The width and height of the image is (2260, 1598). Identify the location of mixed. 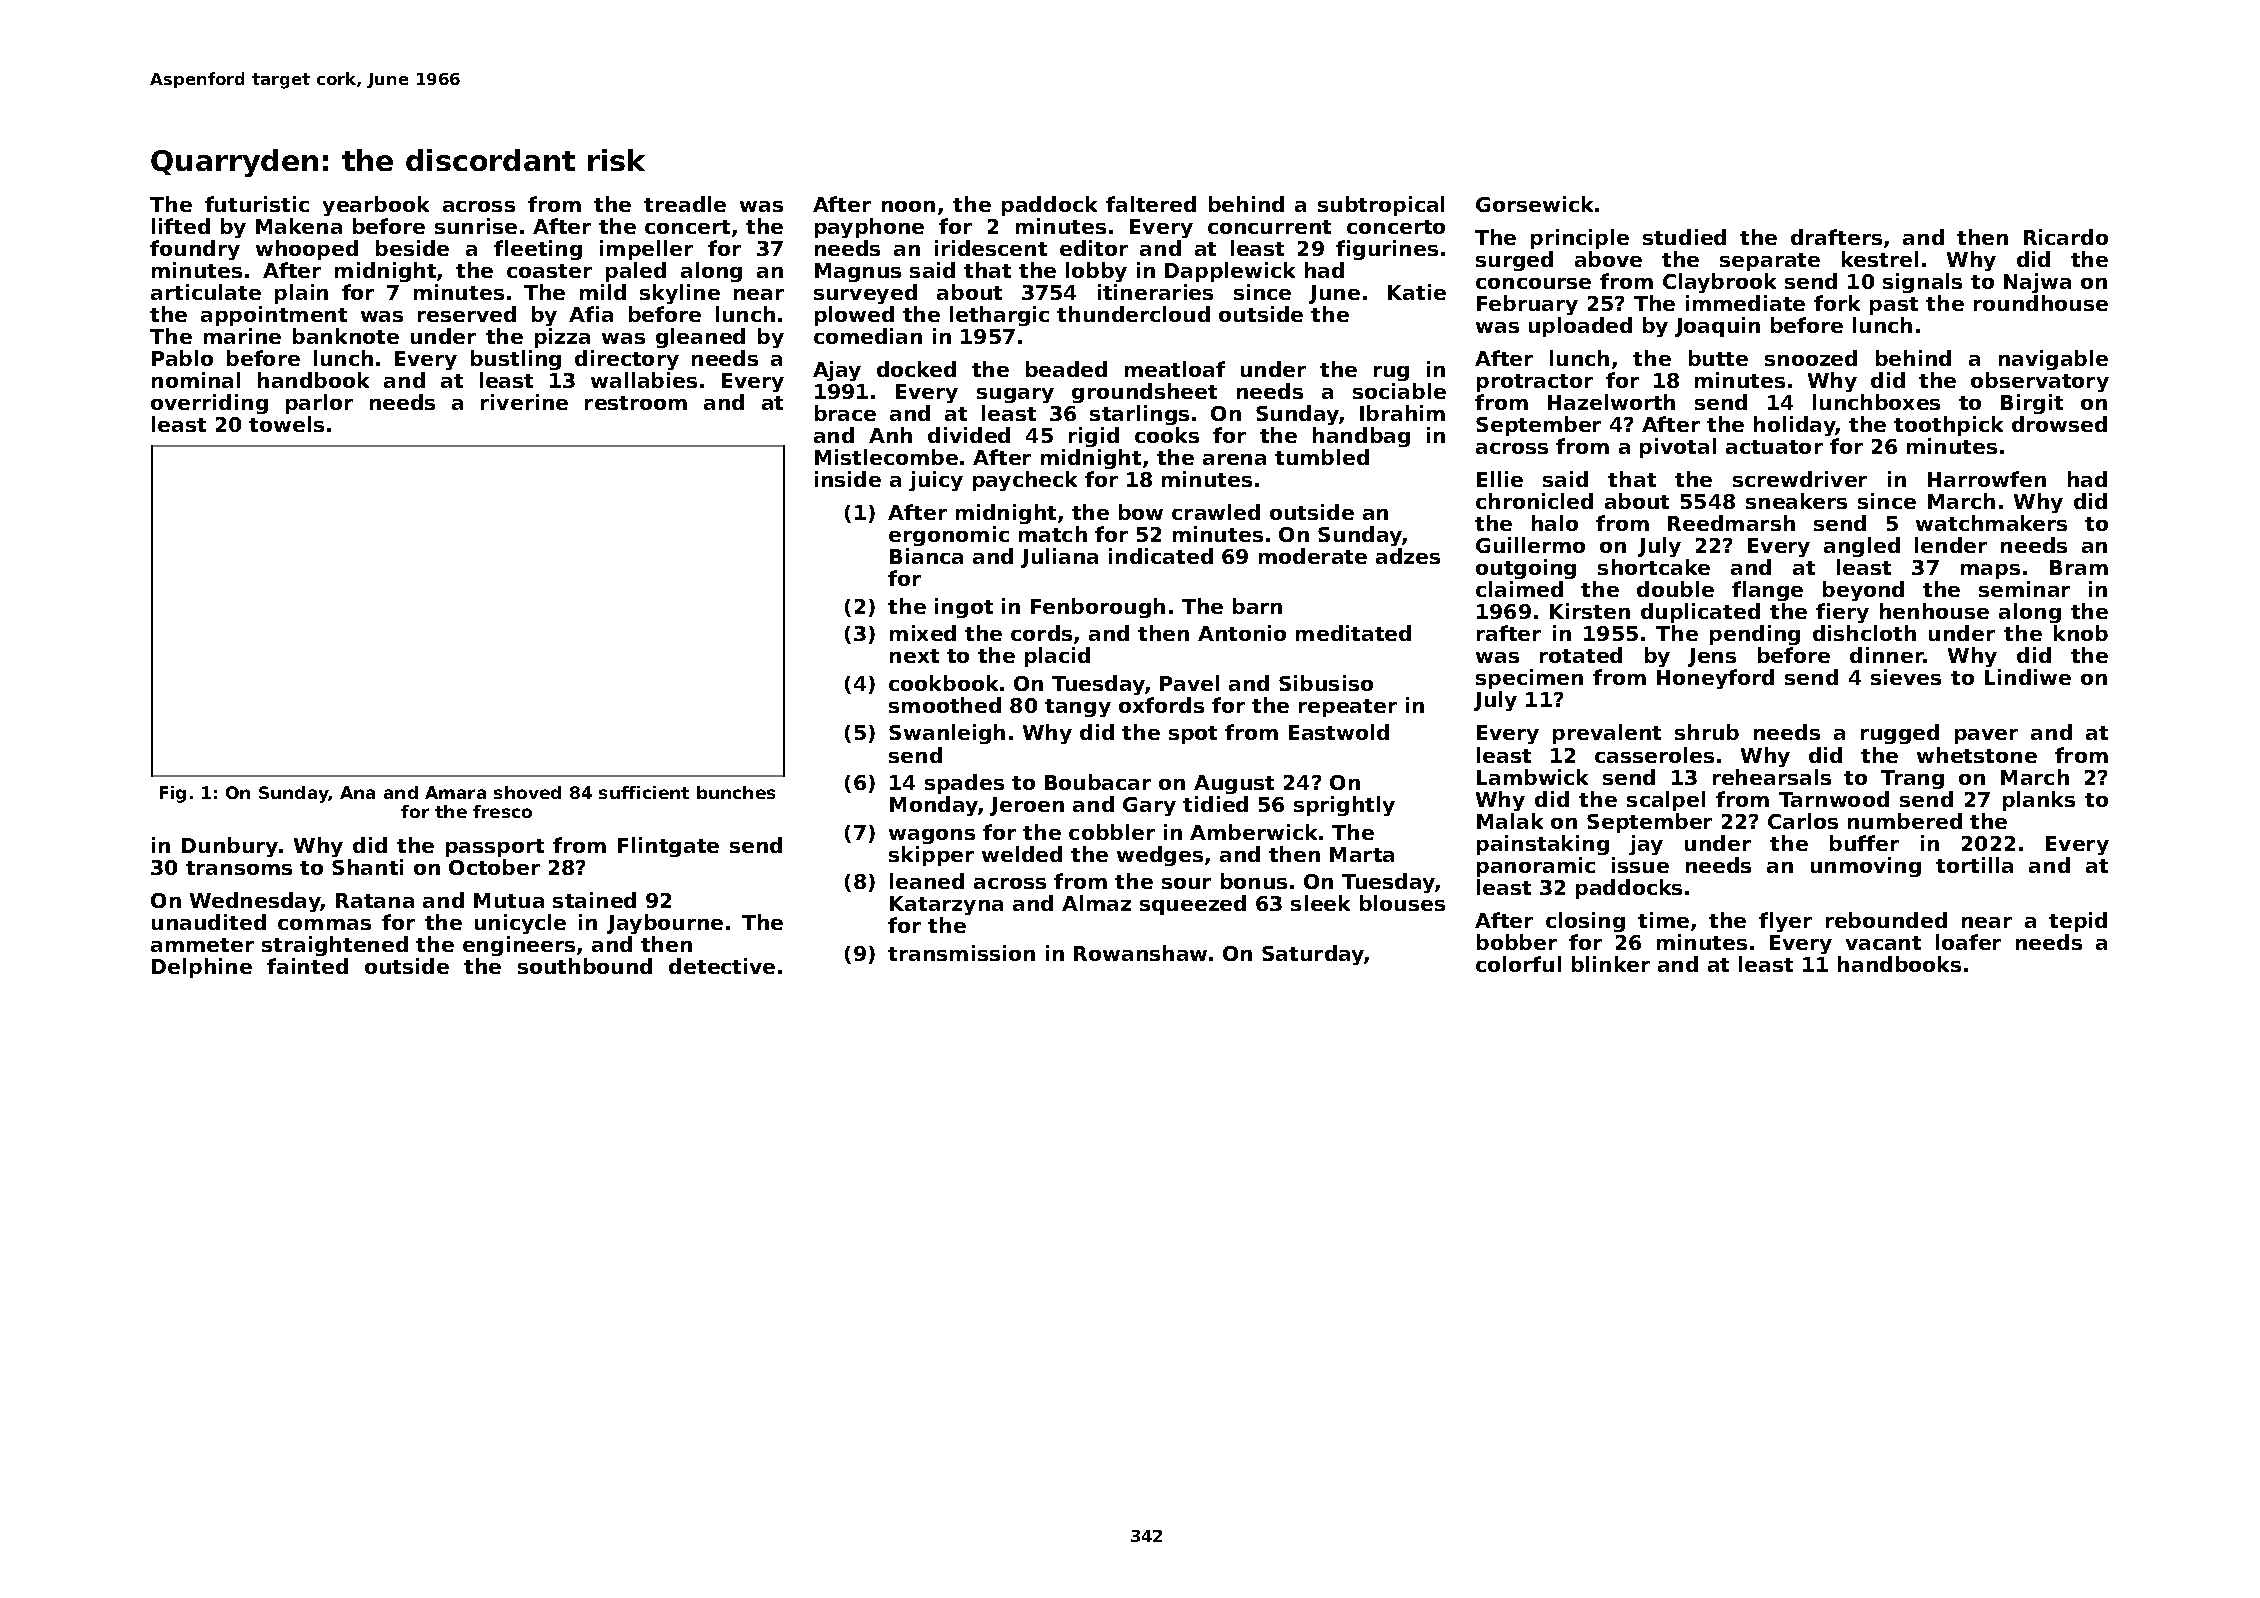
(923, 633).
